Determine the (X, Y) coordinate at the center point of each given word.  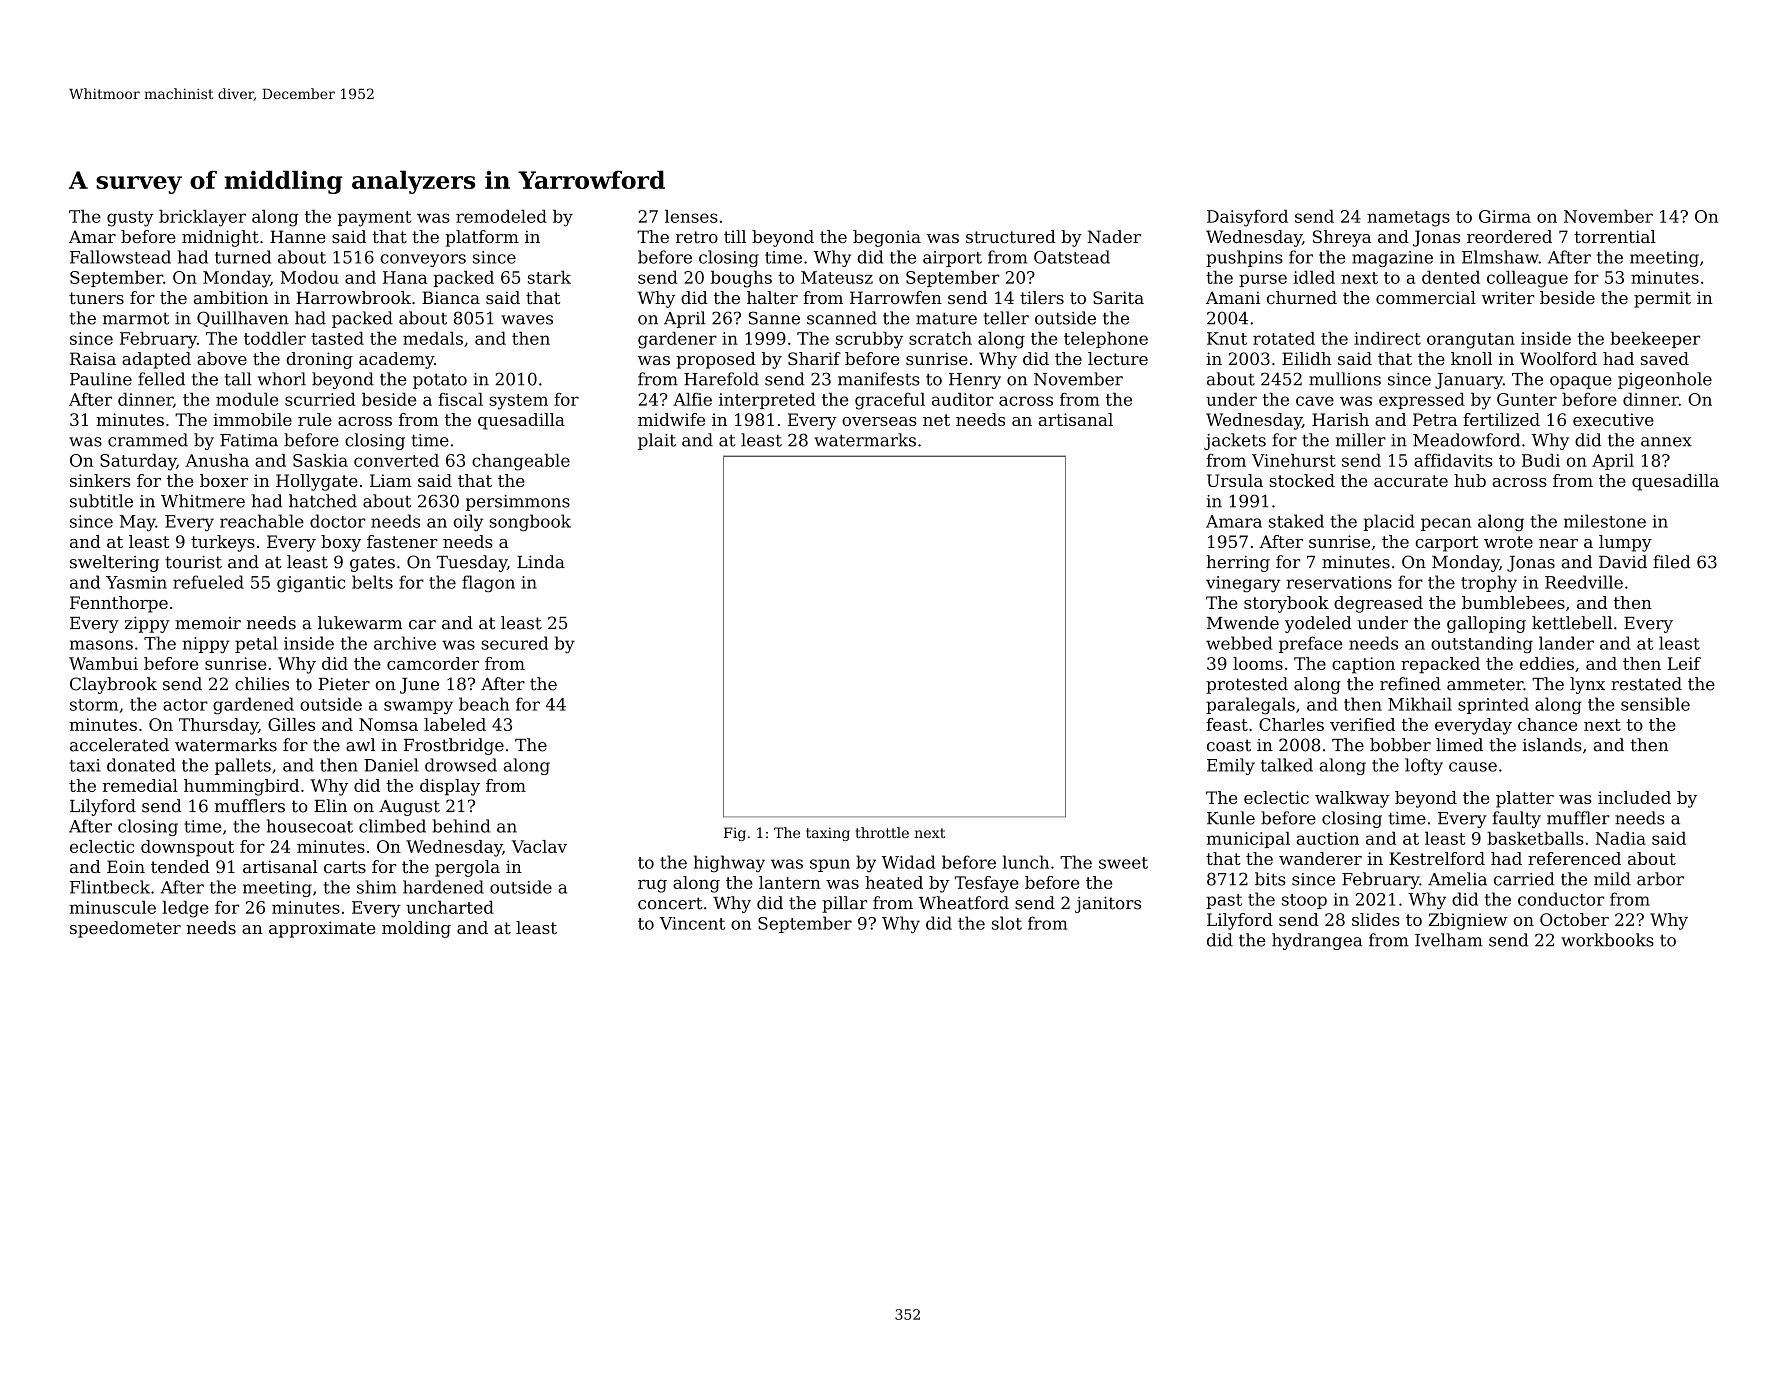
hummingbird (241, 787)
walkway (1352, 799)
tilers (1042, 297)
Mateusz (837, 277)
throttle (882, 832)
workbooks (1607, 940)
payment (374, 219)
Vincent (692, 923)
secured (514, 643)
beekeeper (1655, 340)
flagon (488, 584)
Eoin (126, 866)
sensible (1655, 704)
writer (1507, 297)
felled (161, 379)
